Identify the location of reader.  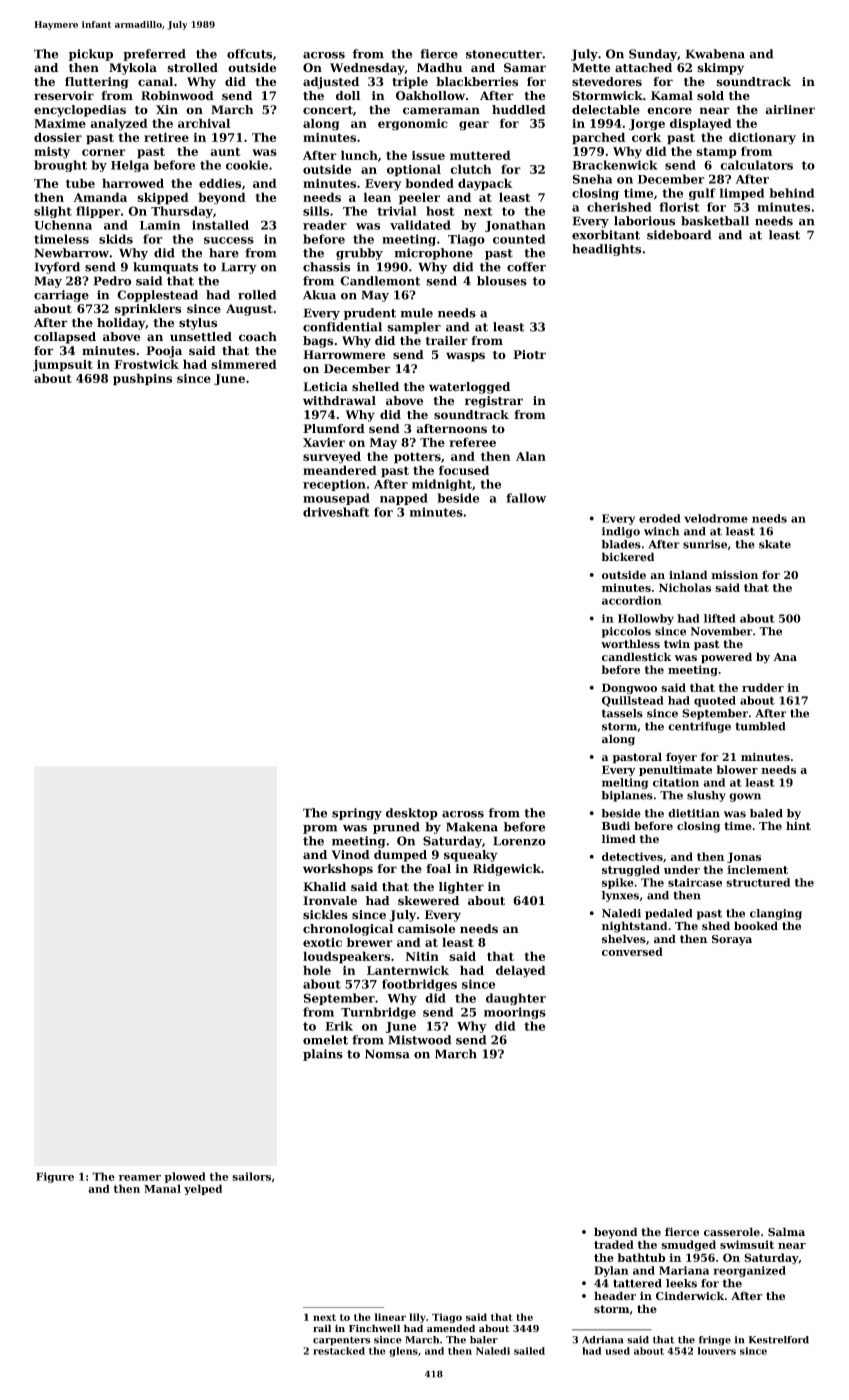
(325, 225).
